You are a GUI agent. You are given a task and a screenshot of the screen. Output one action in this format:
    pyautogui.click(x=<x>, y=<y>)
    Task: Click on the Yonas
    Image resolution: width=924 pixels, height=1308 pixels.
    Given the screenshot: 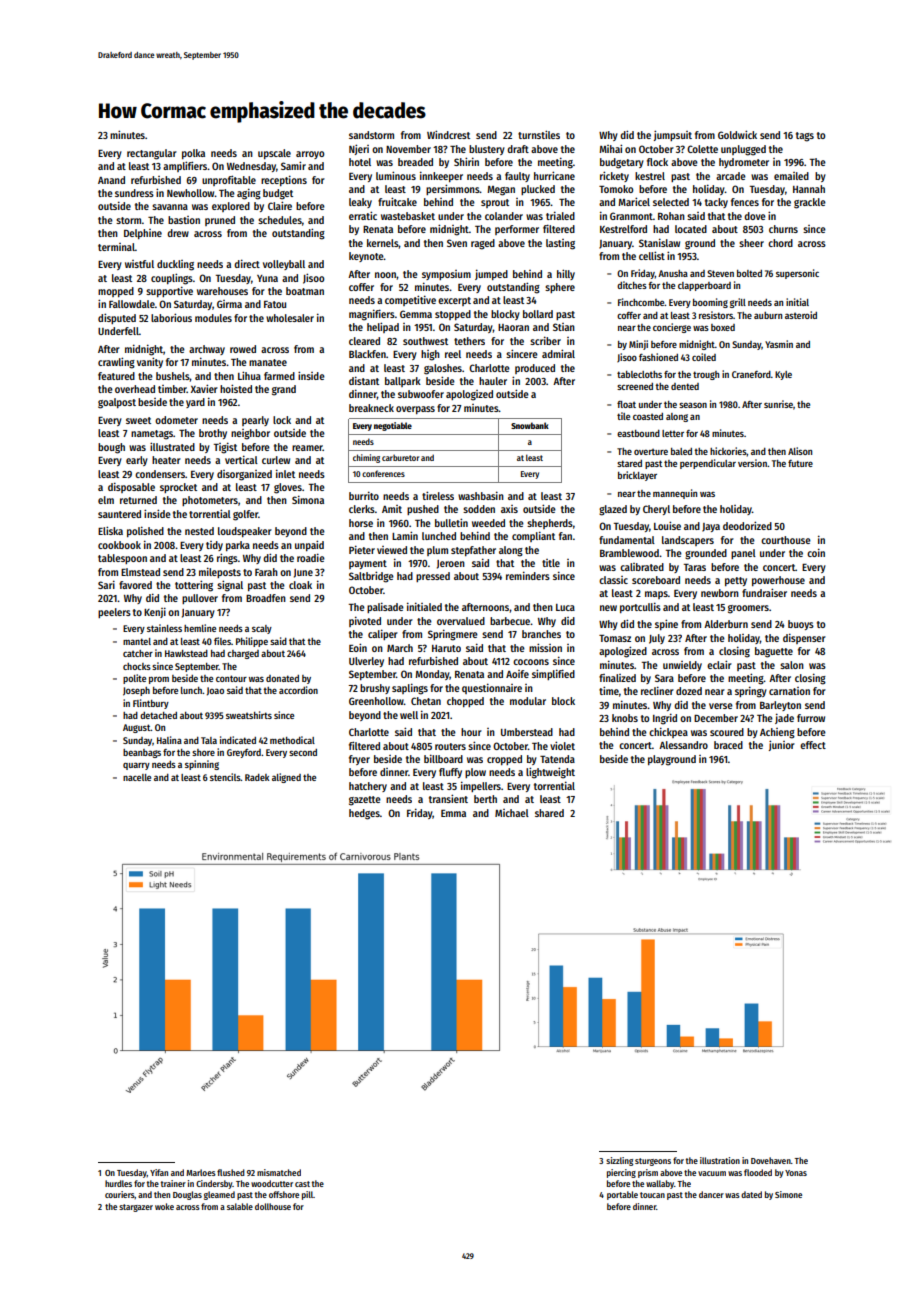 What is the action you would take?
    pyautogui.click(x=796, y=1173)
